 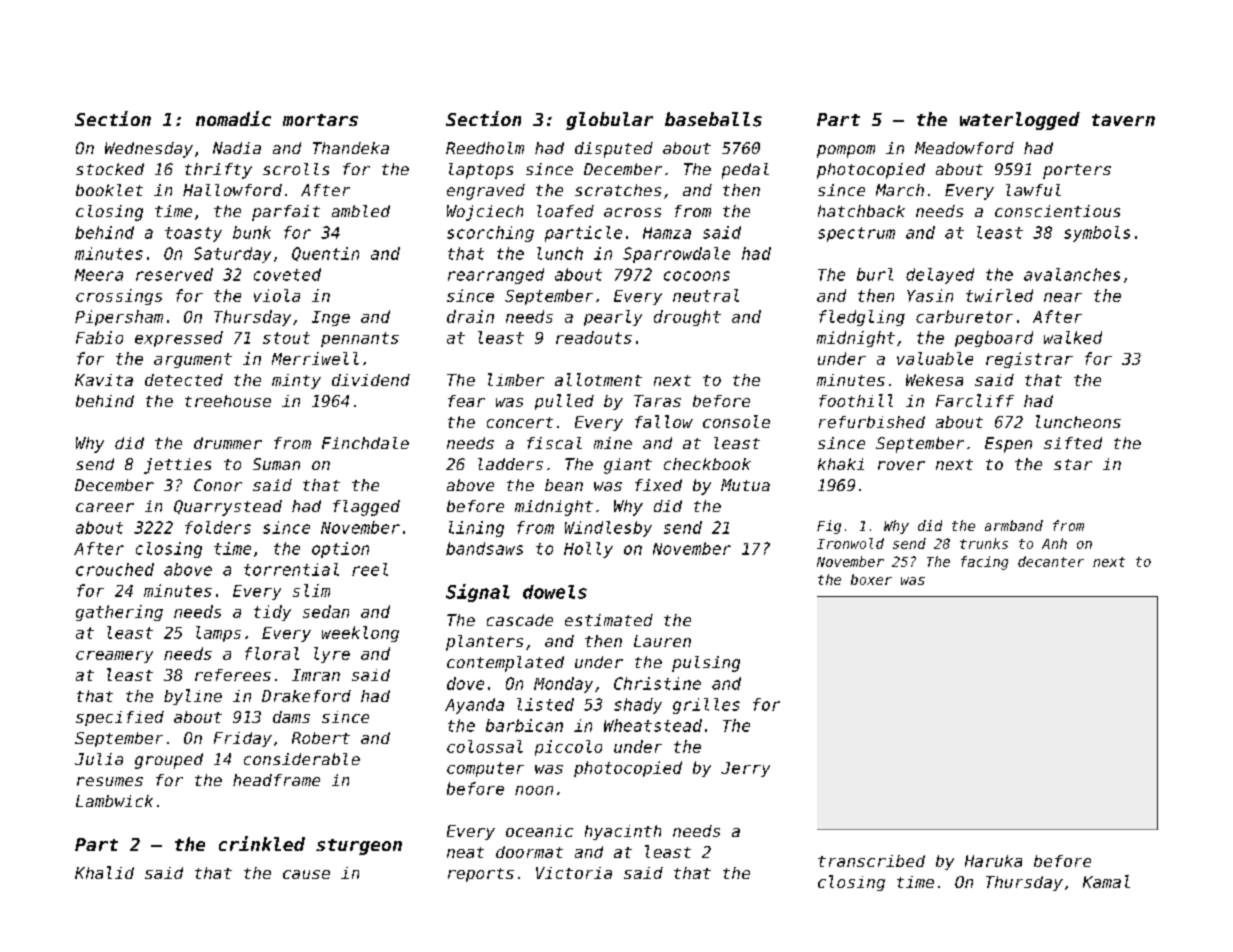 I want to click on minty, so click(x=296, y=381).
